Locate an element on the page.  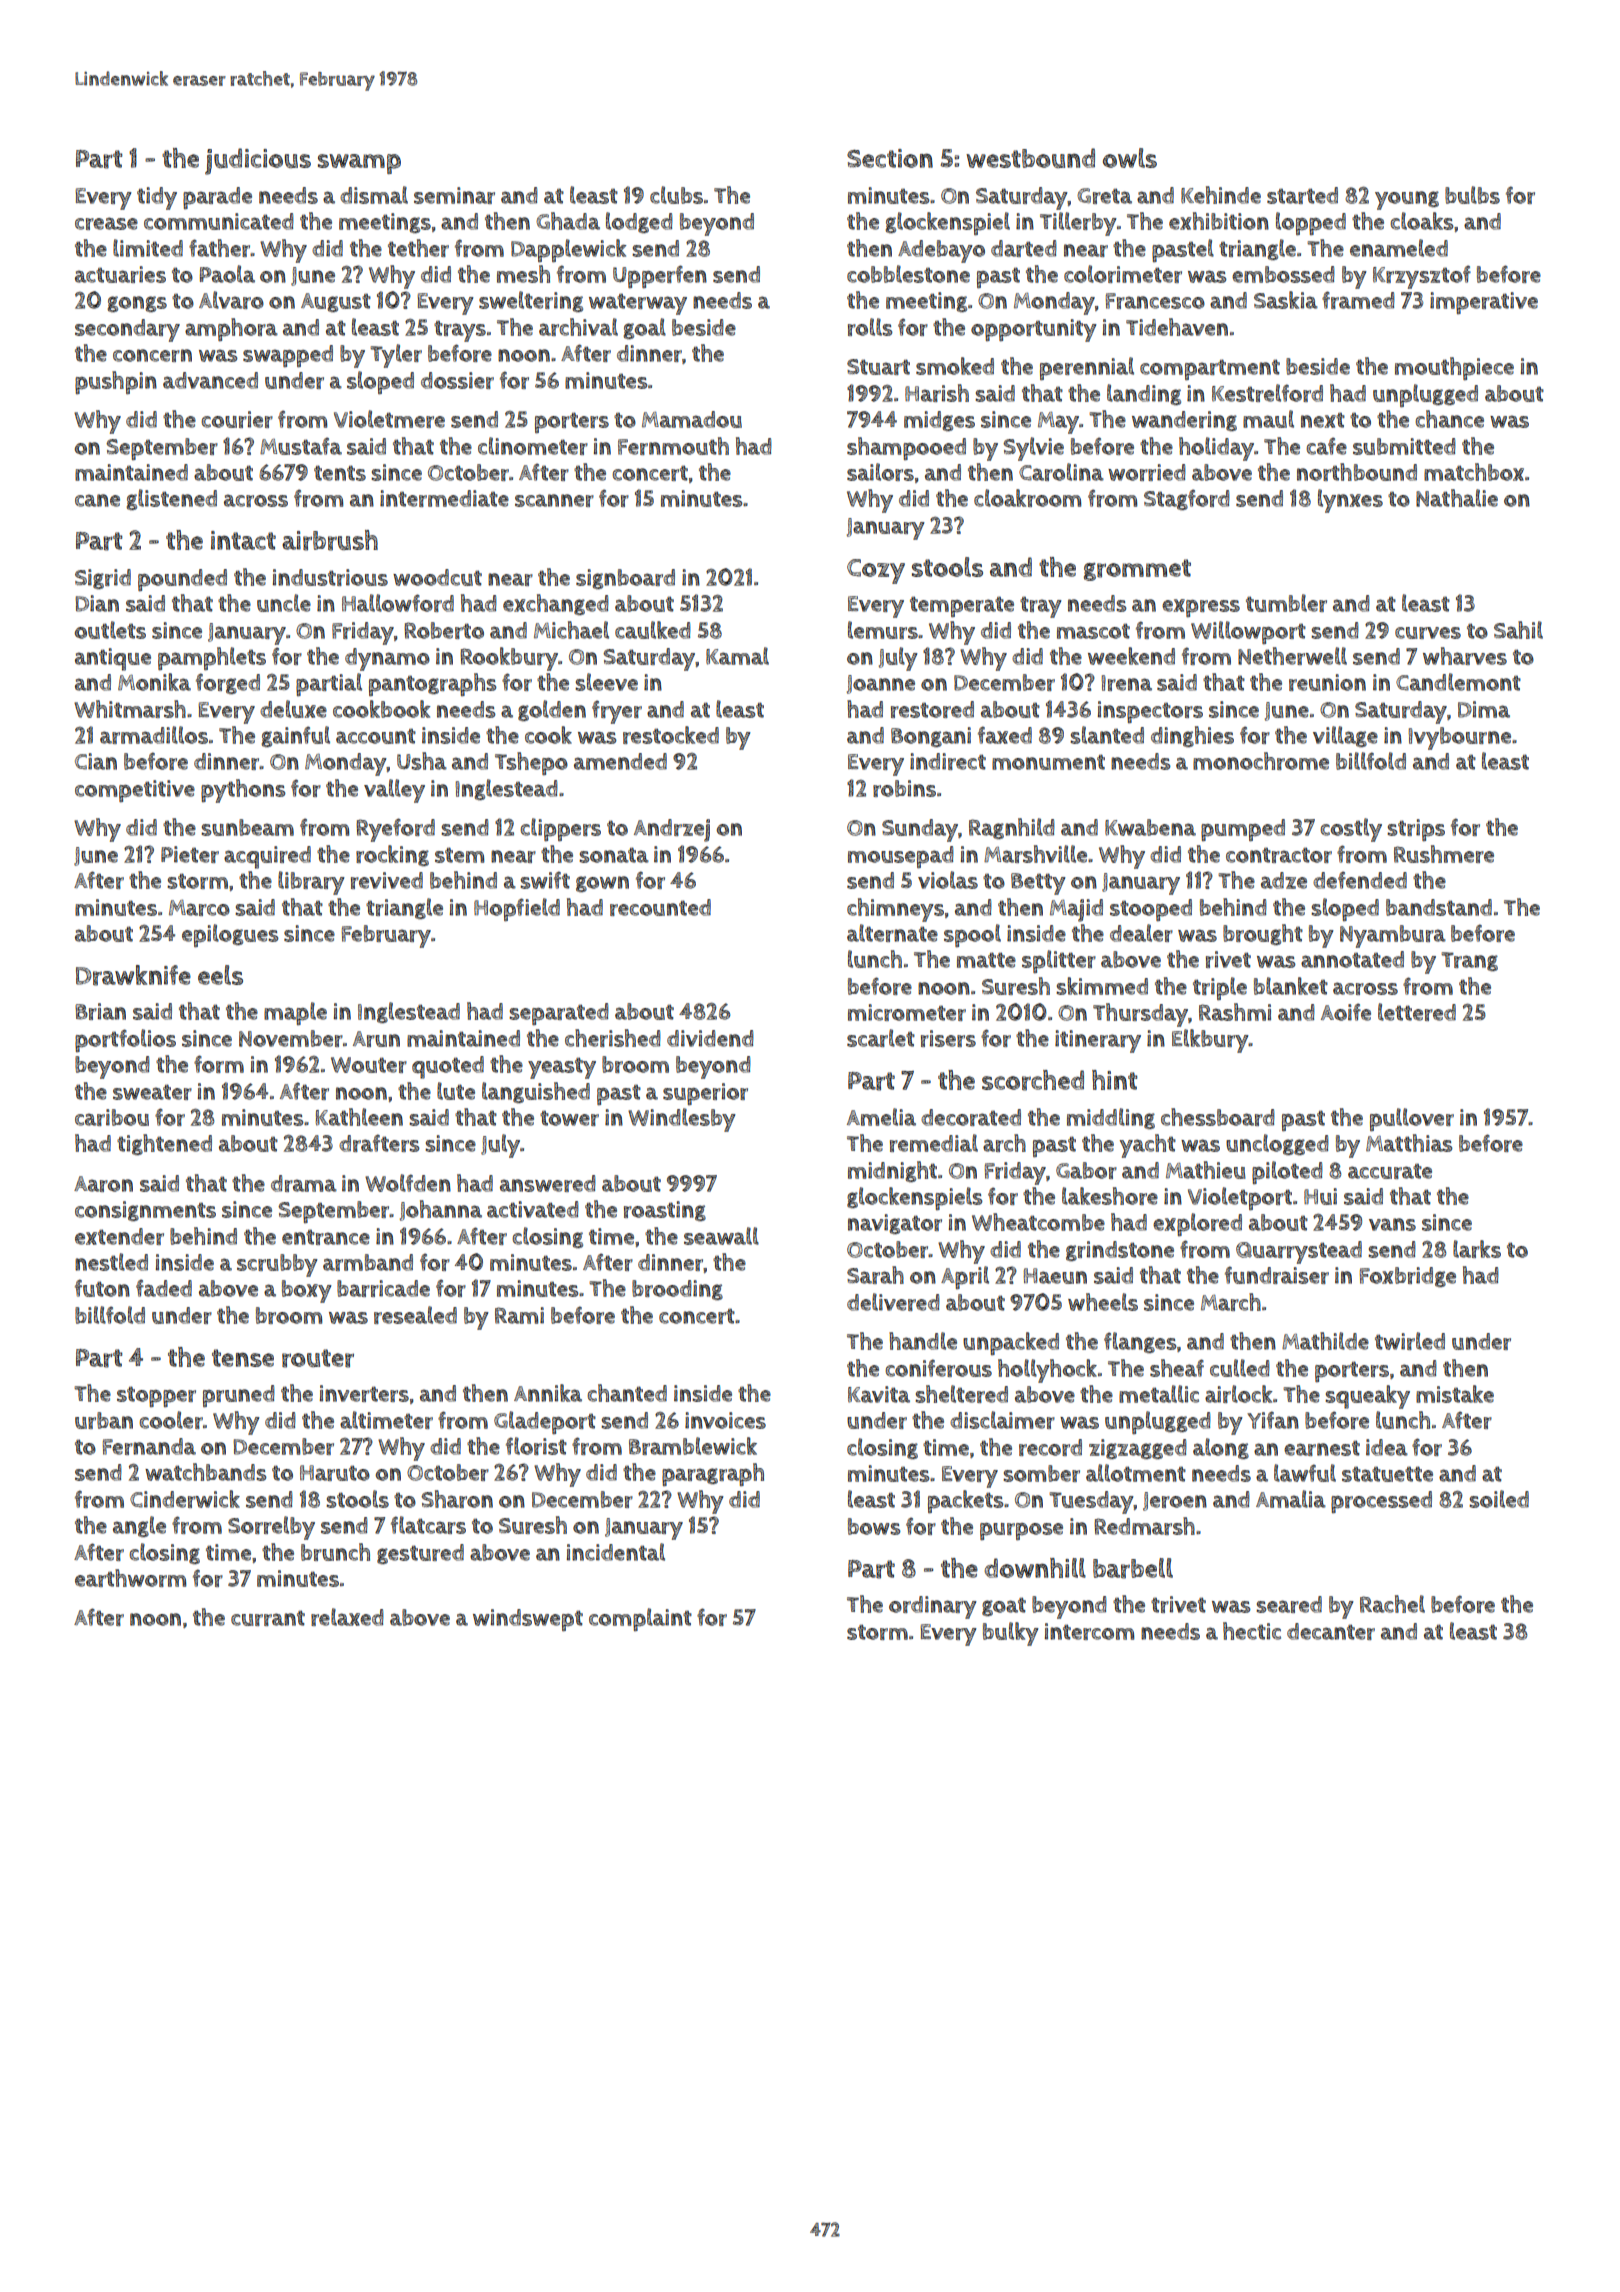
owls is located at coordinates (1130, 158).
